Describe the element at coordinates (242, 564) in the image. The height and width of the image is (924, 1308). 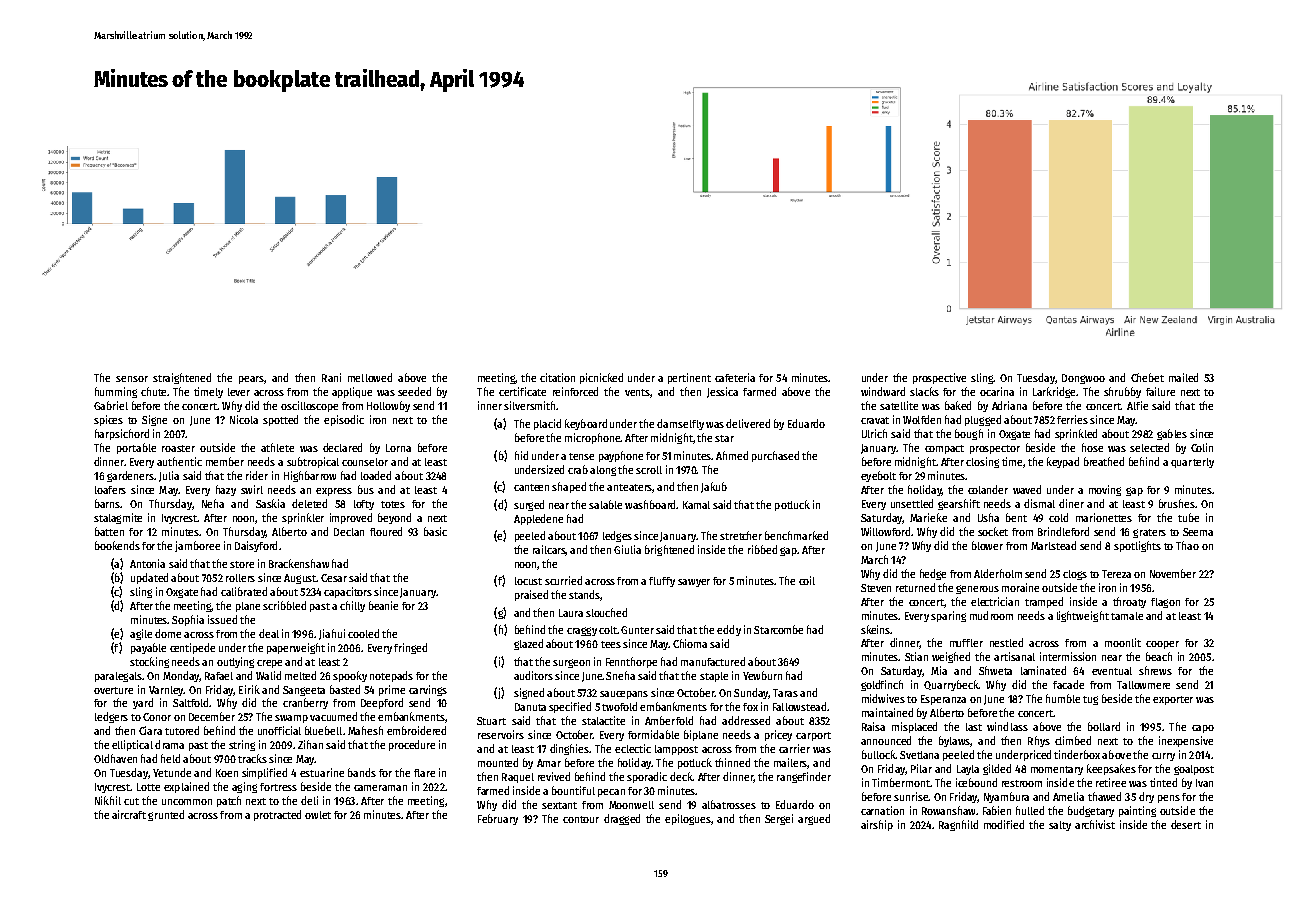
I see `store` at that location.
